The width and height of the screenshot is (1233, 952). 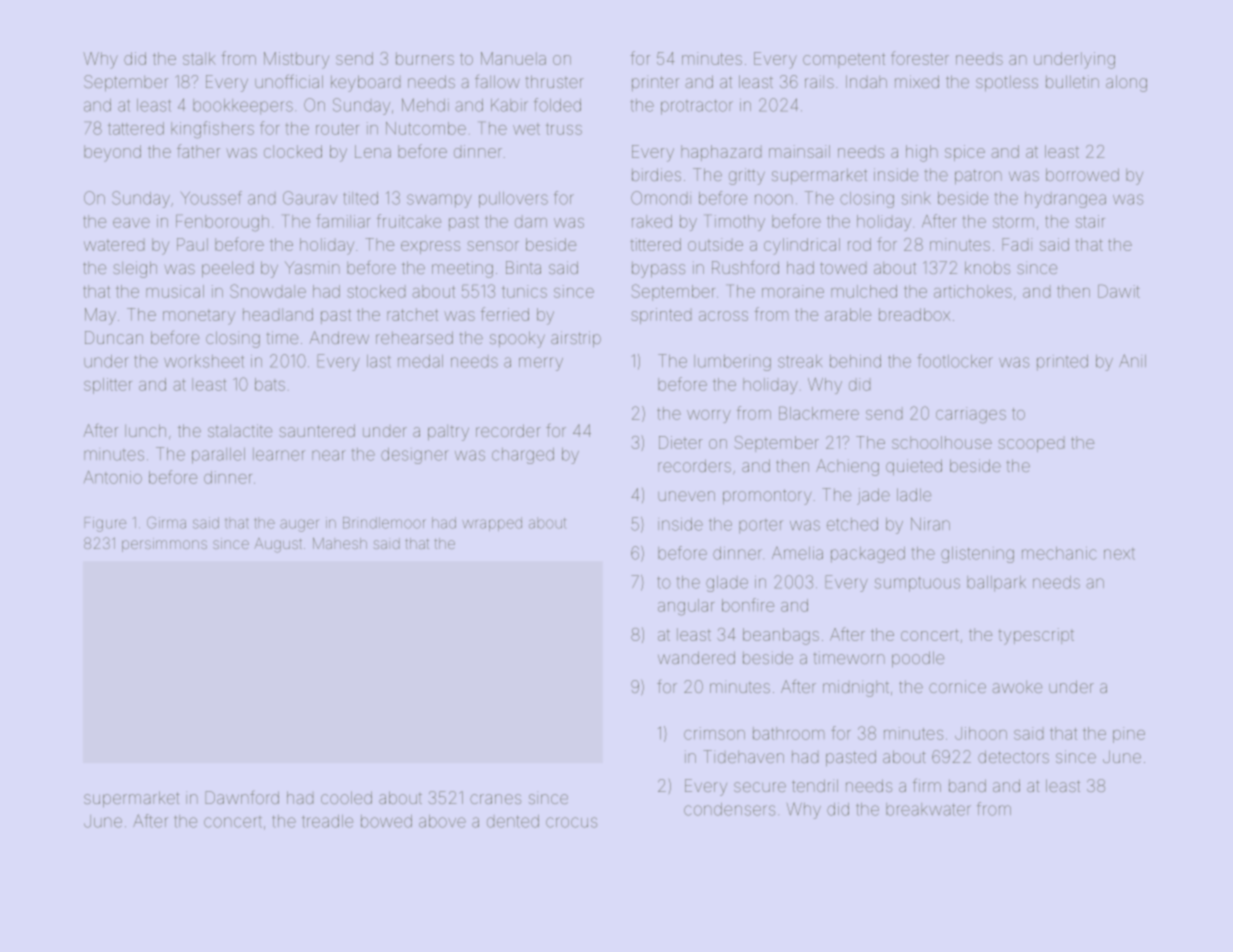 What do you see at coordinates (523, 456) in the screenshot?
I see `charged` at bounding box center [523, 456].
